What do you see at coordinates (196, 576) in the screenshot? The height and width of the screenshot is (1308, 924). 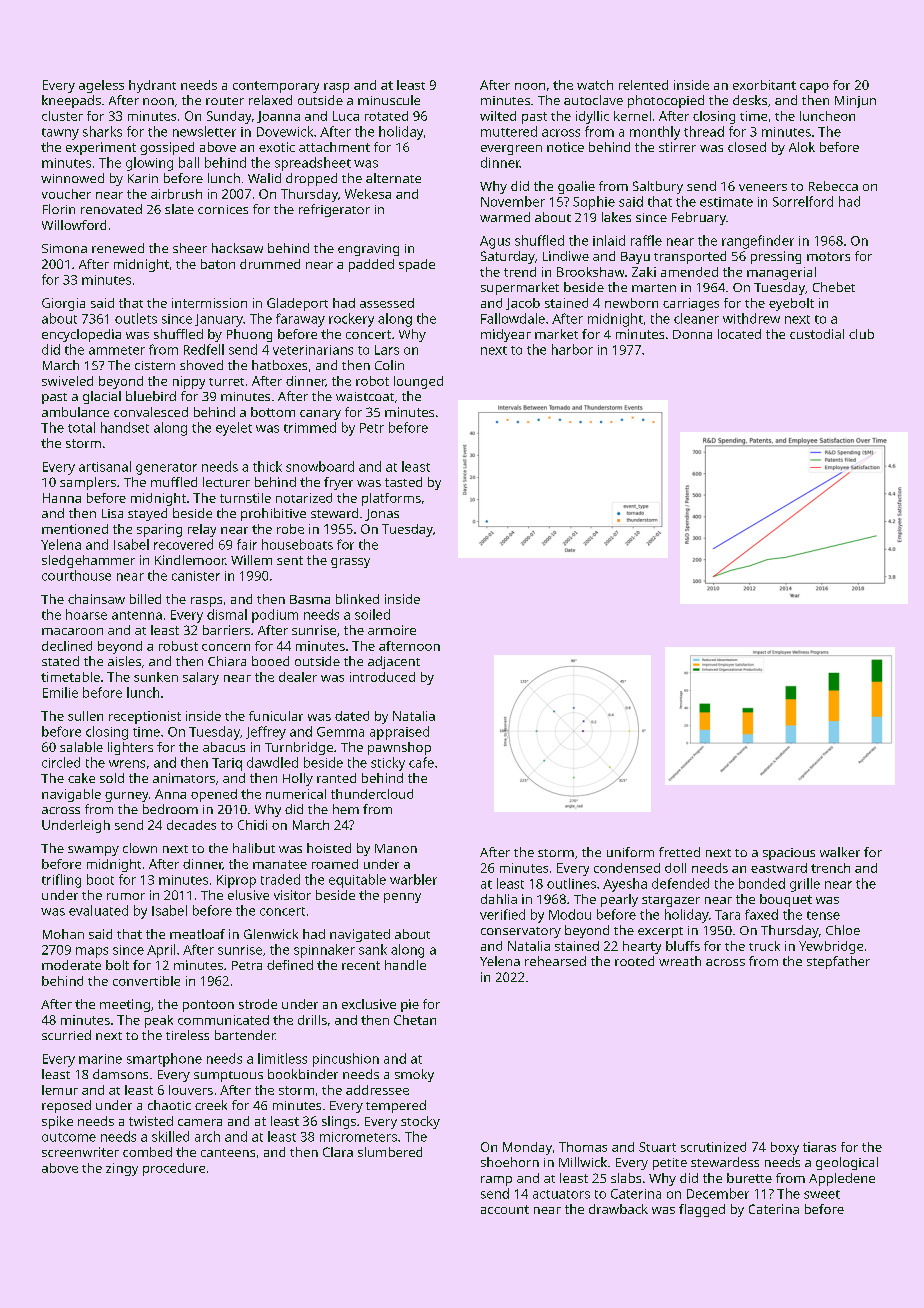 I see `canister` at bounding box center [196, 576].
